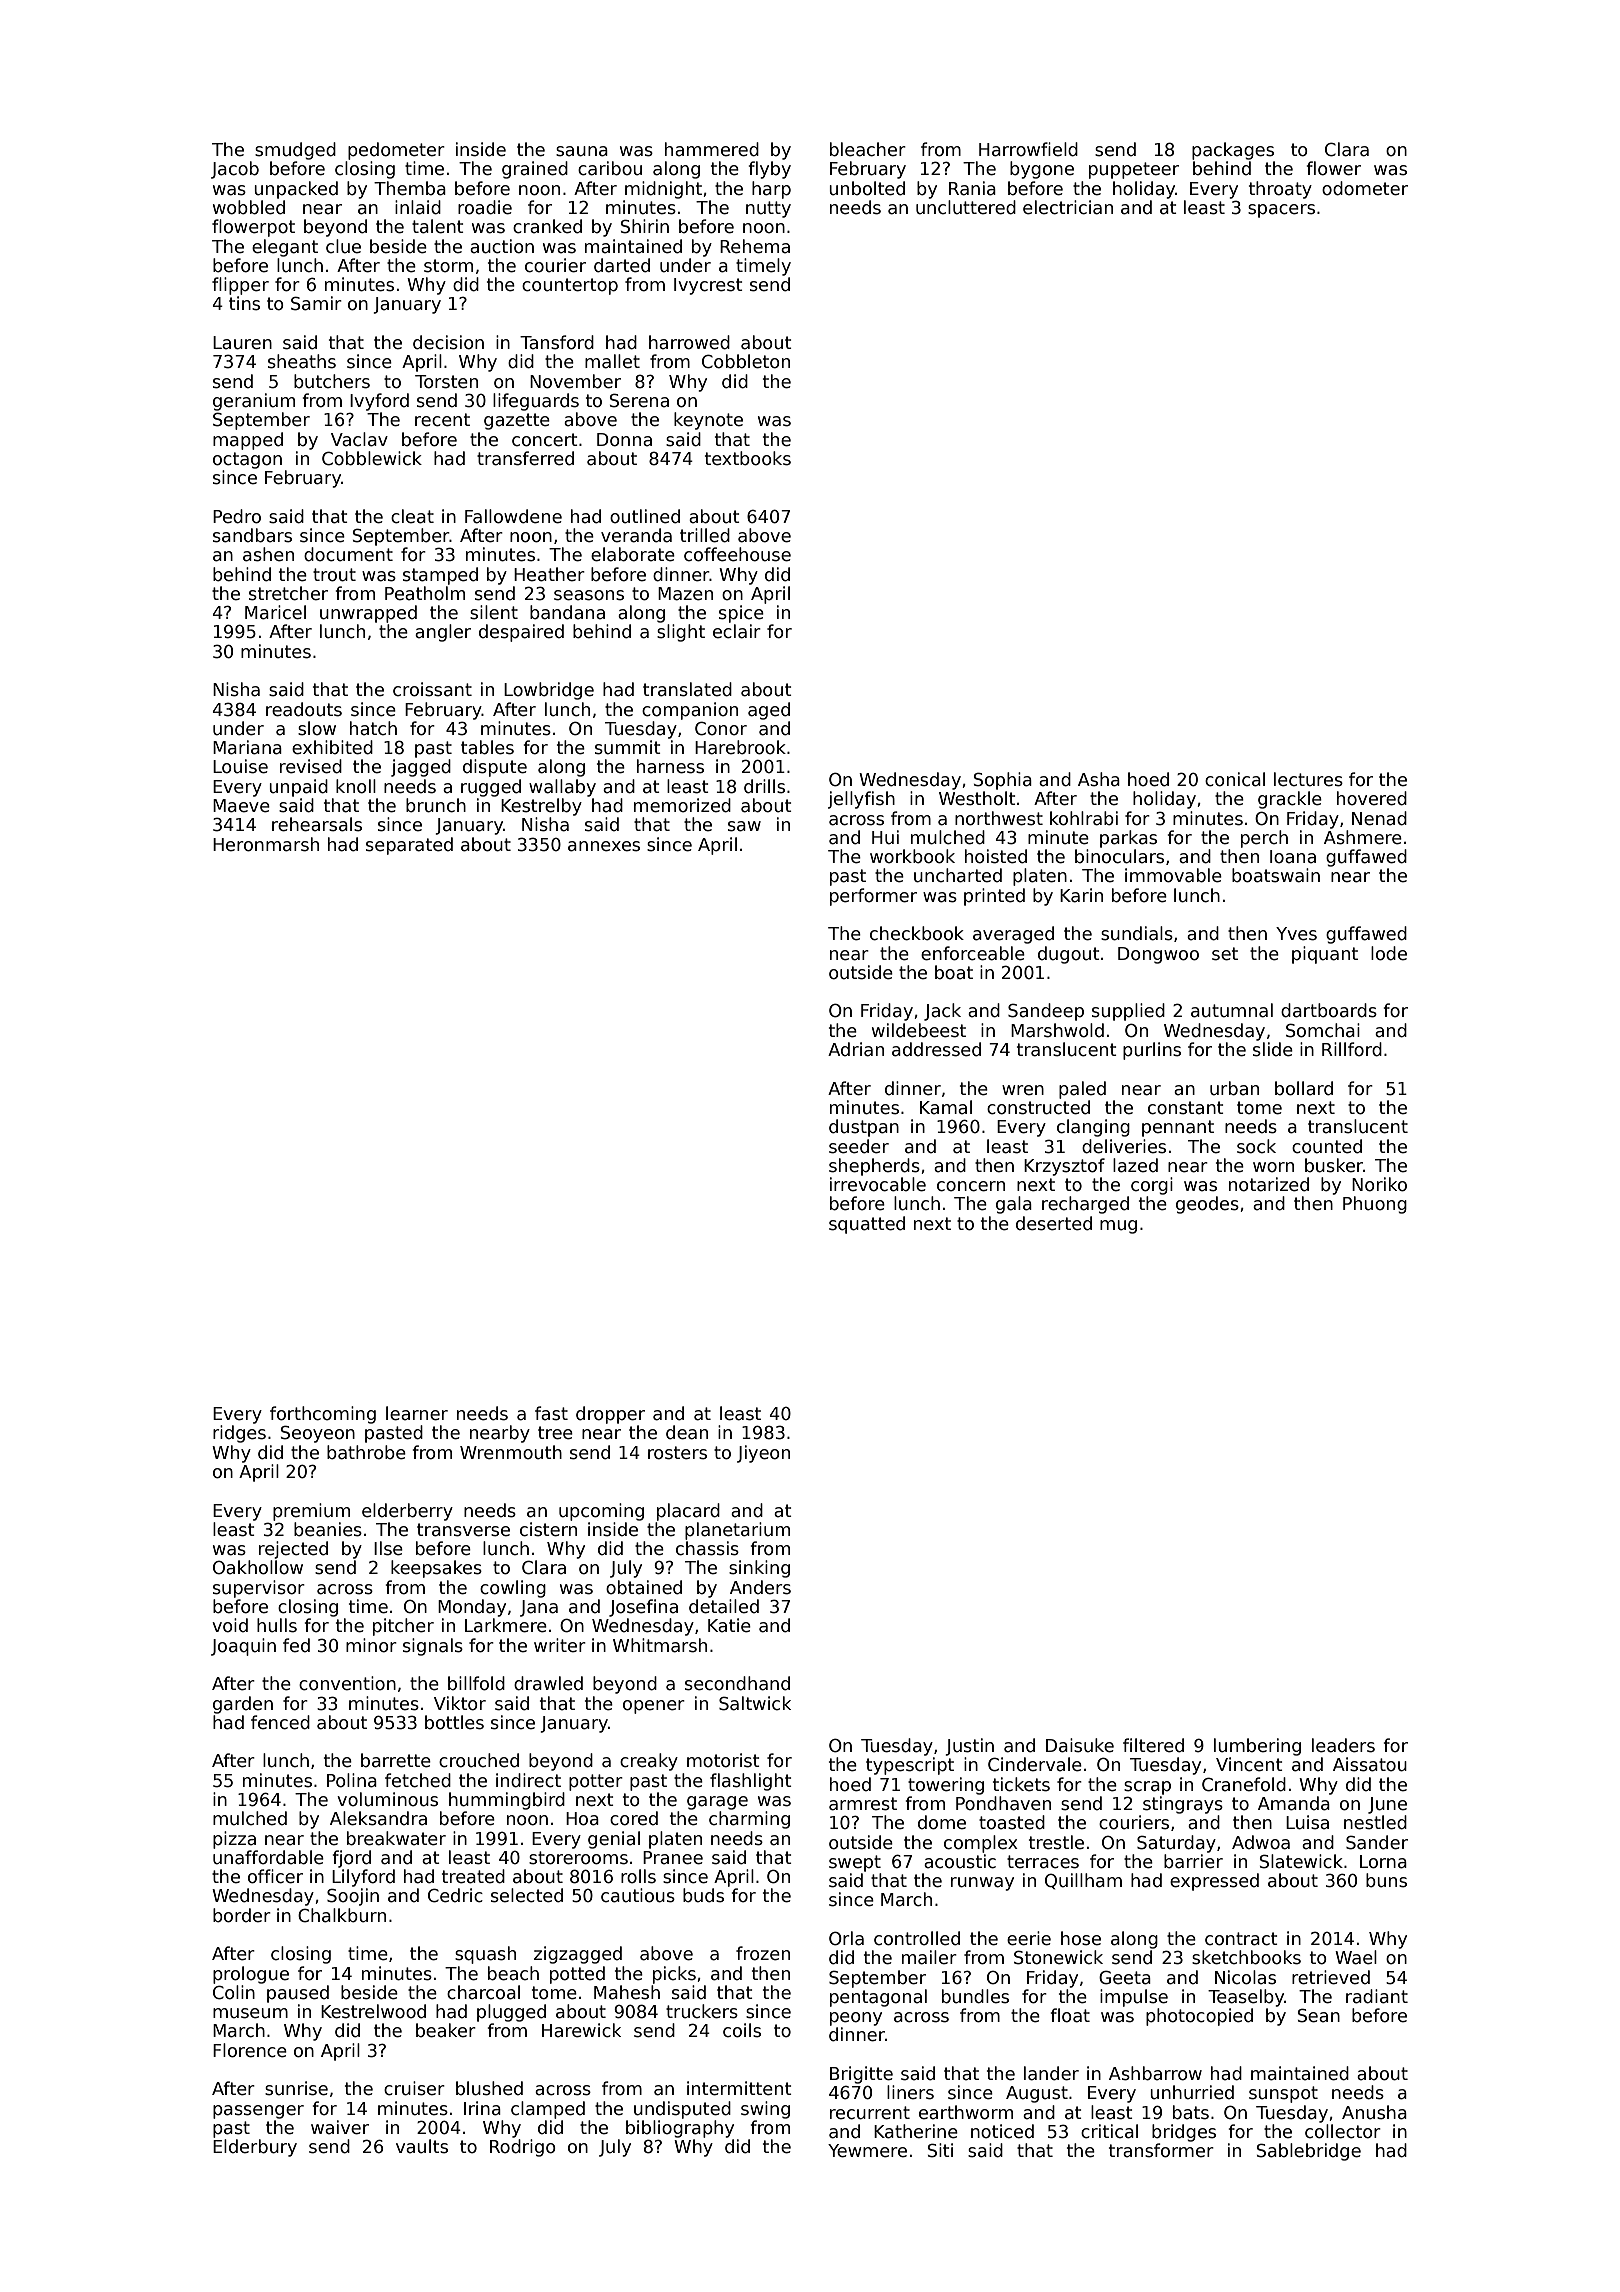 Image resolution: width=1620 pixels, height=2292 pixels. Describe the element at coordinates (417, 1413) in the screenshot. I see `learner` at that location.
